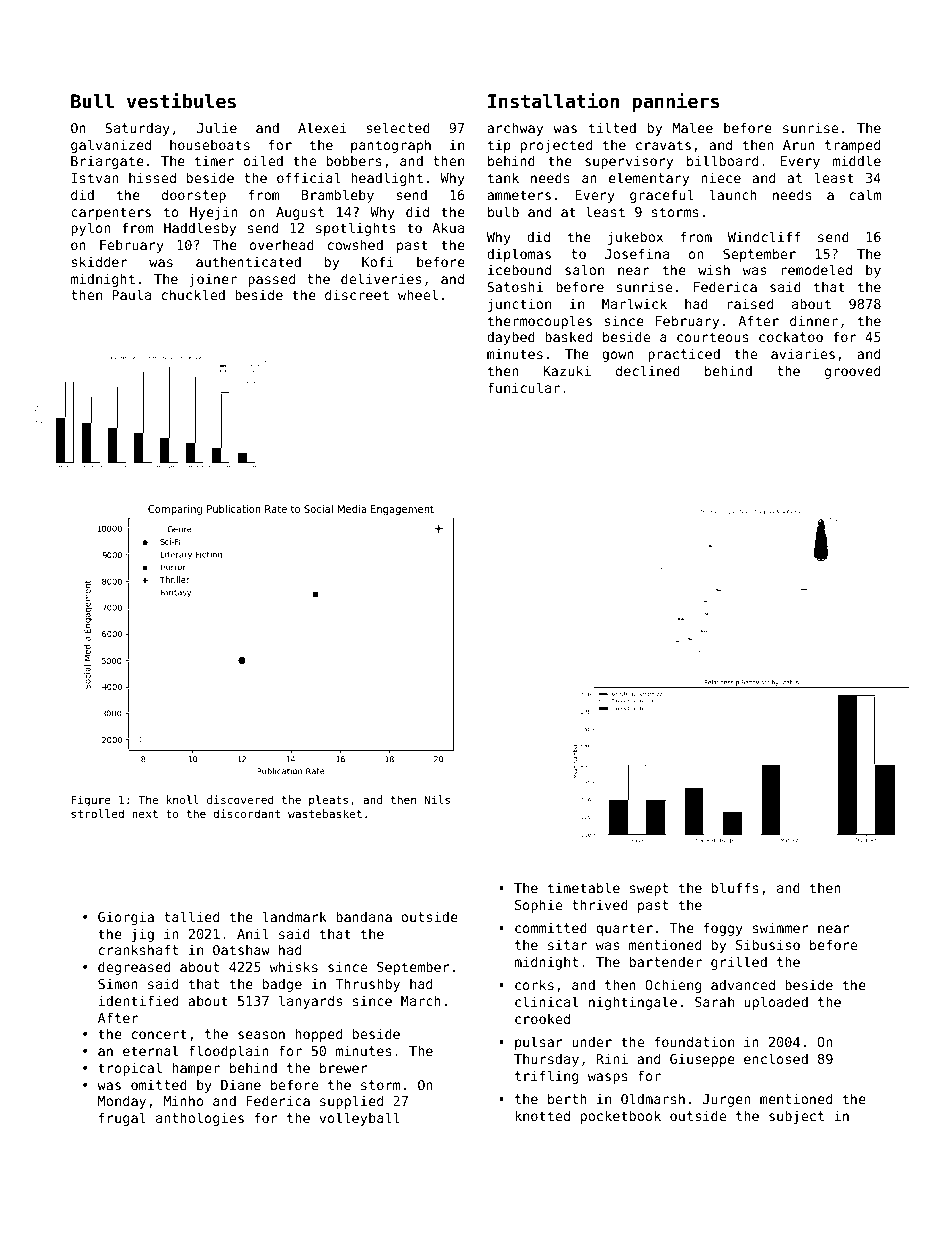 This screenshot has height=1233, width=952. What do you see at coordinates (131, 294) in the screenshot?
I see `Paula` at bounding box center [131, 294].
